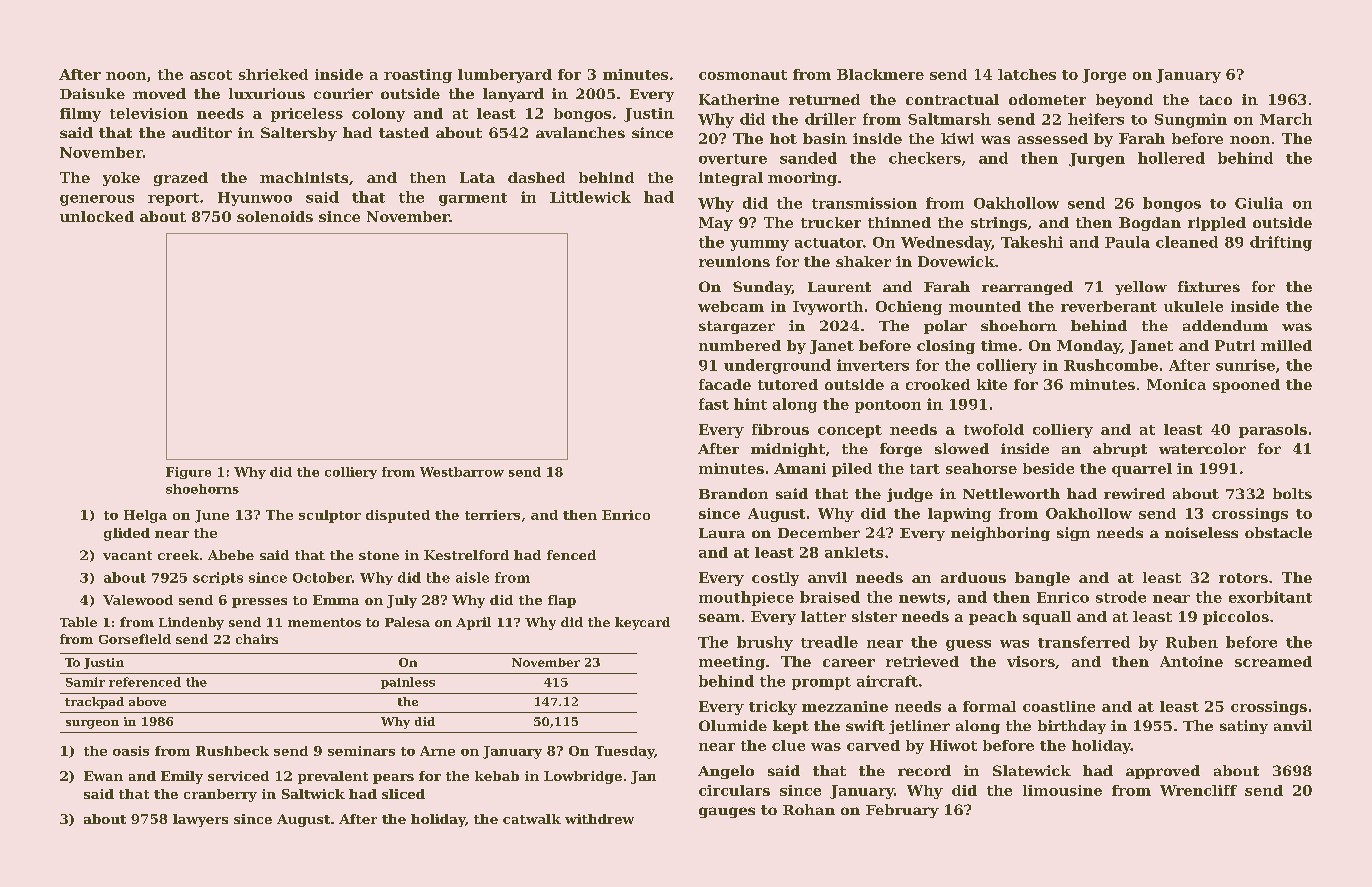 This image has width=1372, height=887. What do you see at coordinates (200, 820) in the image?
I see `lawyers` at bounding box center [200, 820].
